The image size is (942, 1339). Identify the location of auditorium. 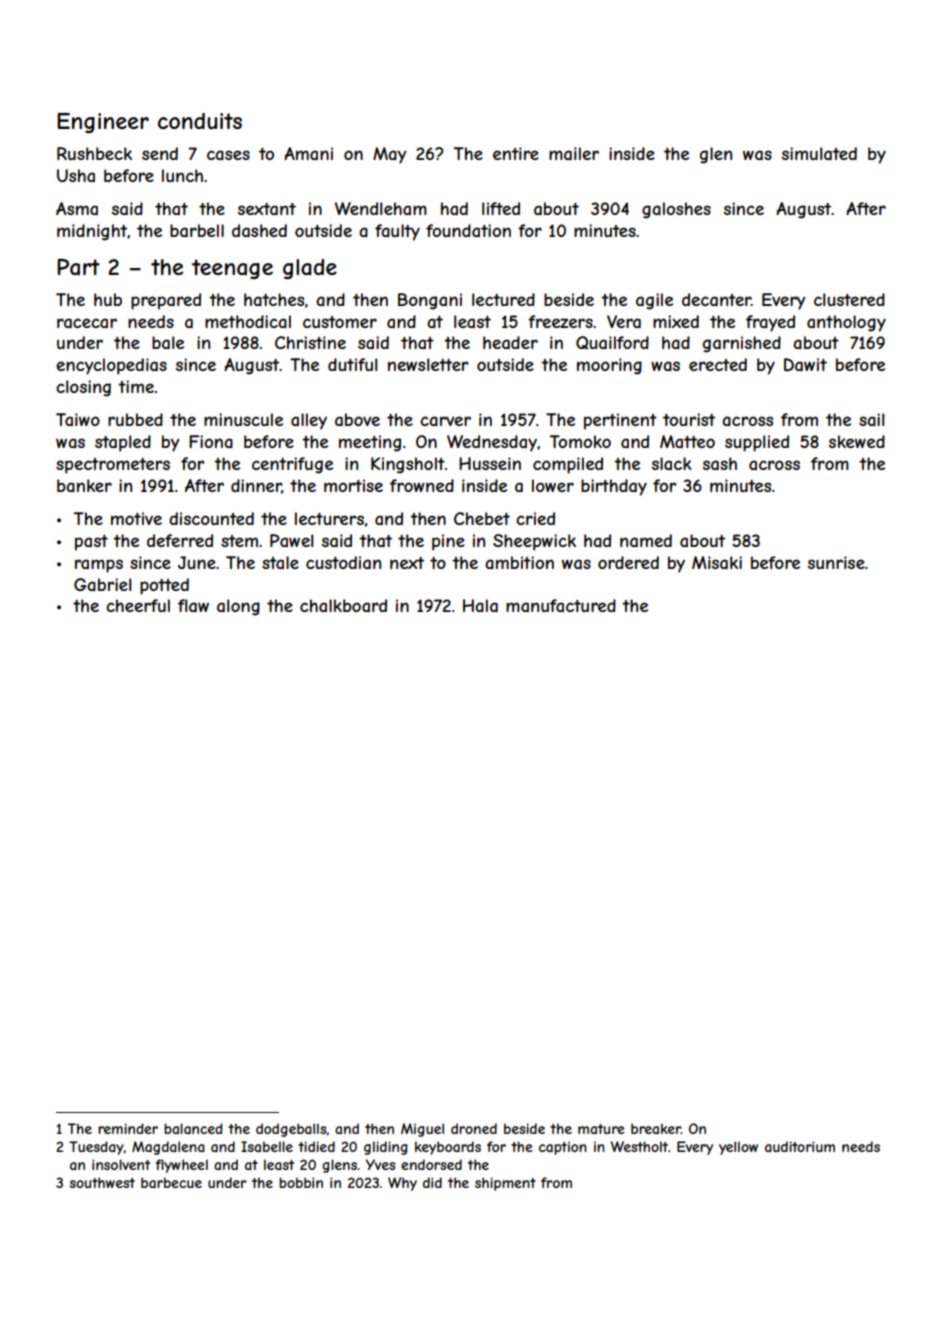
(800, 1146).
